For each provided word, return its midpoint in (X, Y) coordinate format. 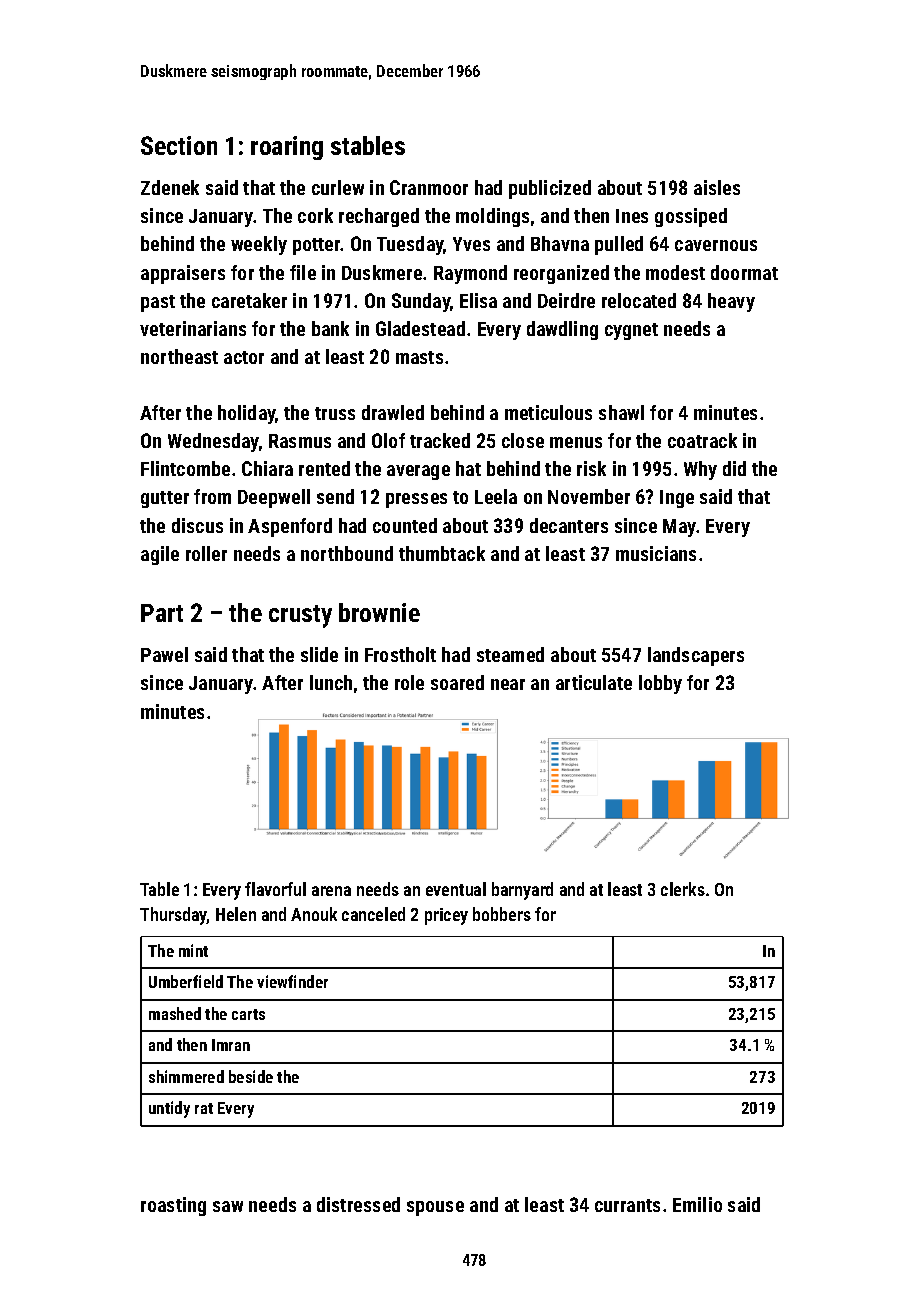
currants (627, 1205)
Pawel (164, 654)
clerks (683, 889)
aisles (717, 187)
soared (457, 682)
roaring (287, 148)
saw (228, 1206)
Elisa (478, 300)
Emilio (697, 1204)
